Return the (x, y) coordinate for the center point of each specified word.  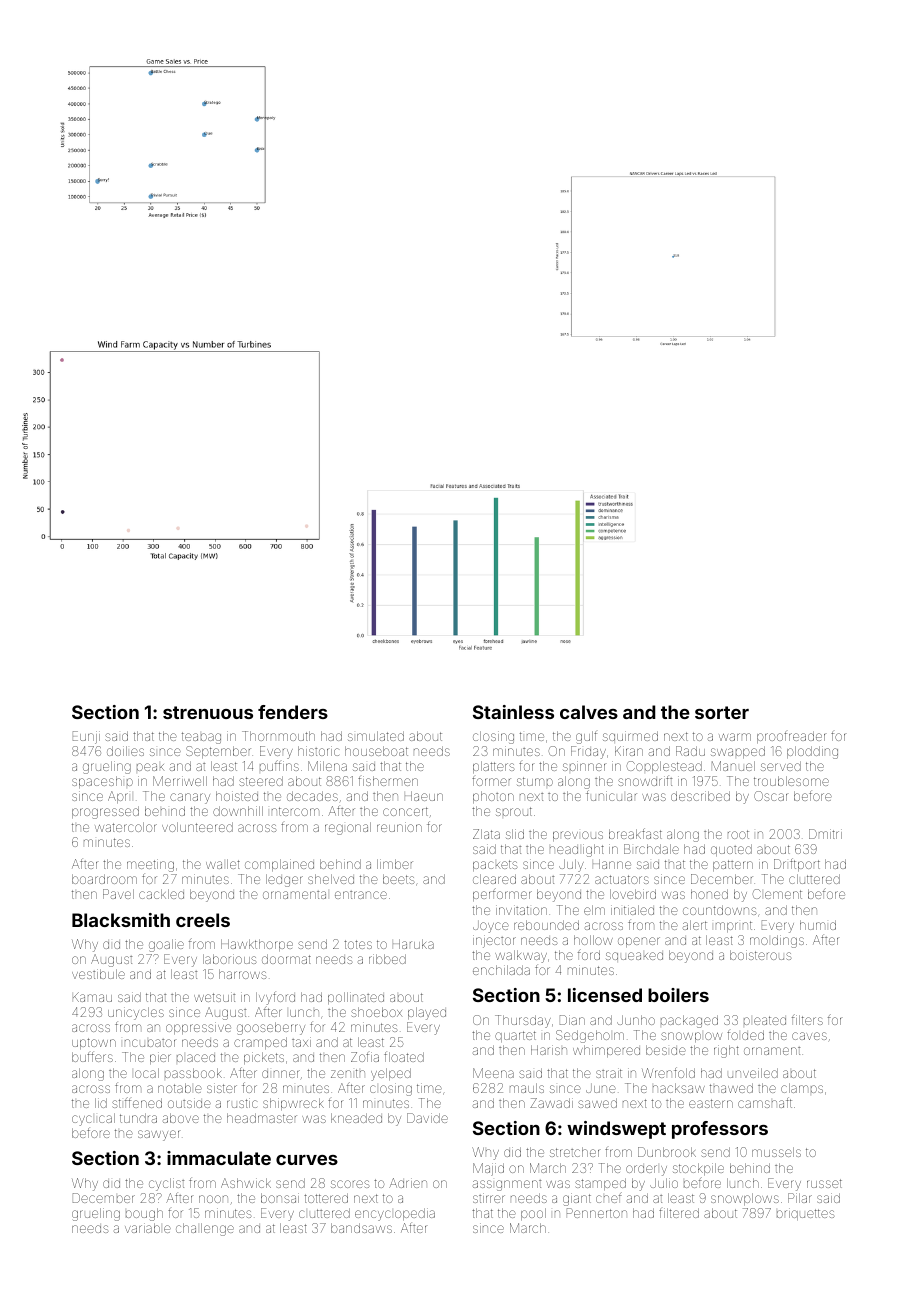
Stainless (513, 712)
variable (148, 1228)
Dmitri (825, 834)
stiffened (137, 1102)
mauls (527, 1088)
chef (609, 1197)
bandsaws (361, 1228)
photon (493, 797)
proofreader (791, 737)
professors (720, 1130)
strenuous (208, 712)
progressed (105, 812)
